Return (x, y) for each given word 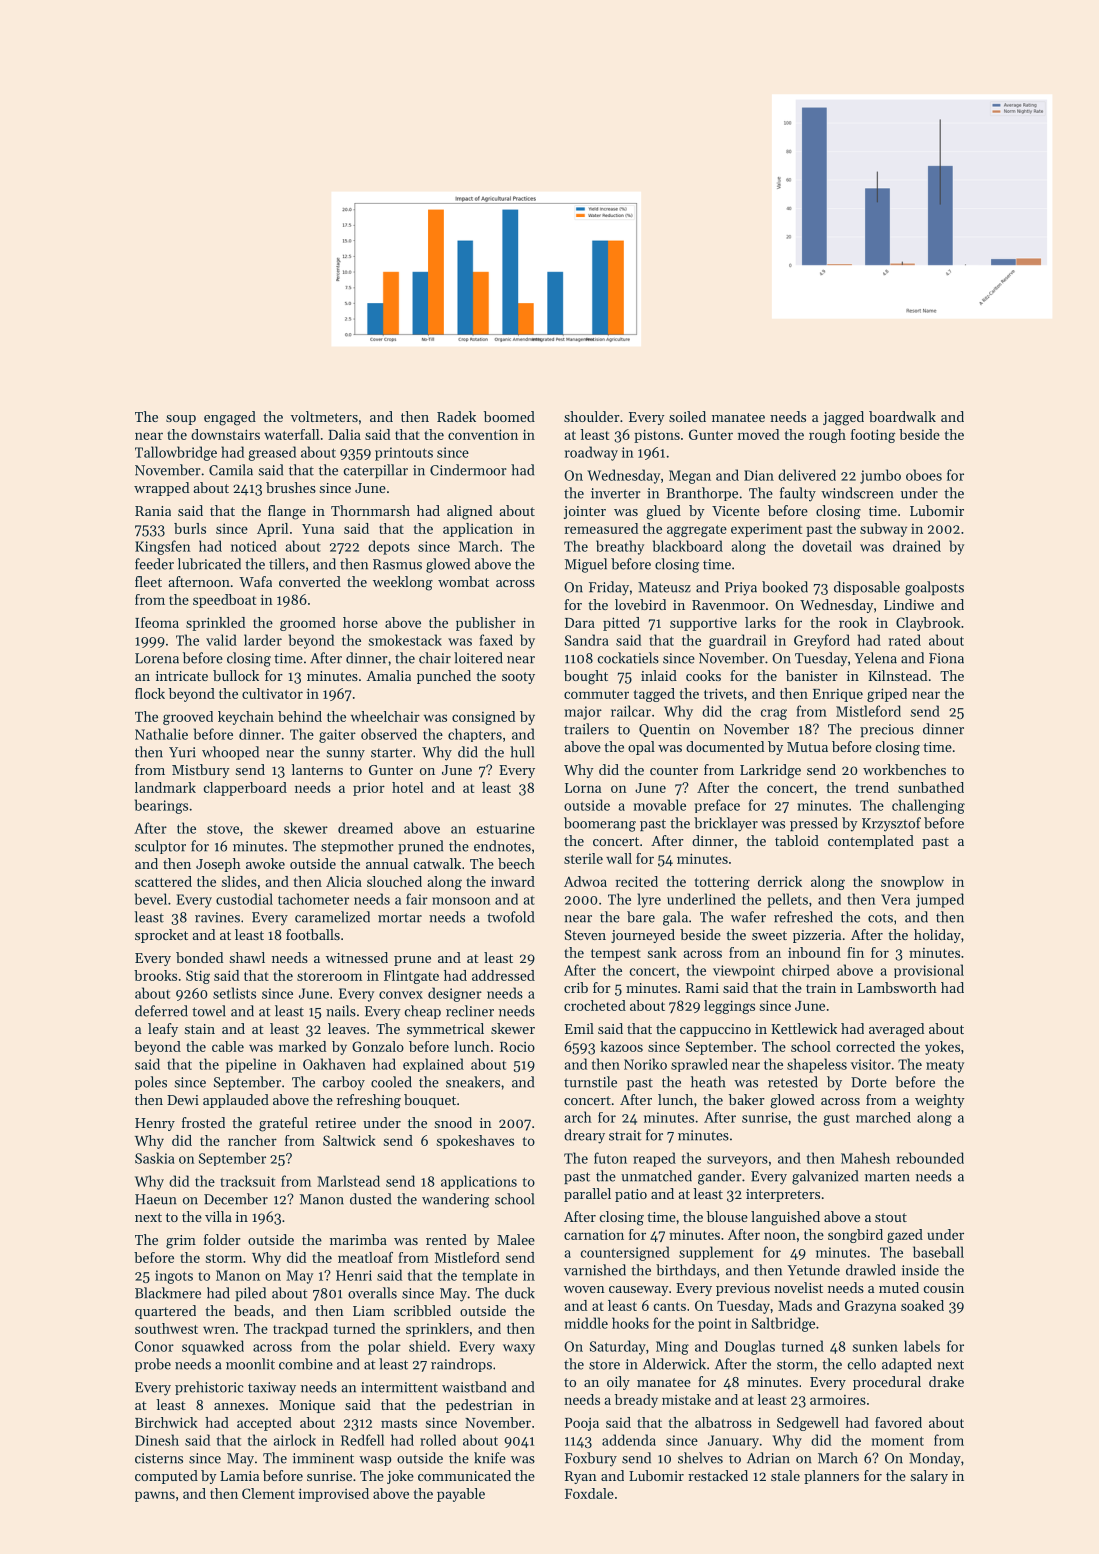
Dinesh (157, 1440)
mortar (400, 918)
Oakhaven (334, 1064)
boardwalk (902, 416)
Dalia (344, 434)
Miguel (586, 565)
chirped (806, 971)
